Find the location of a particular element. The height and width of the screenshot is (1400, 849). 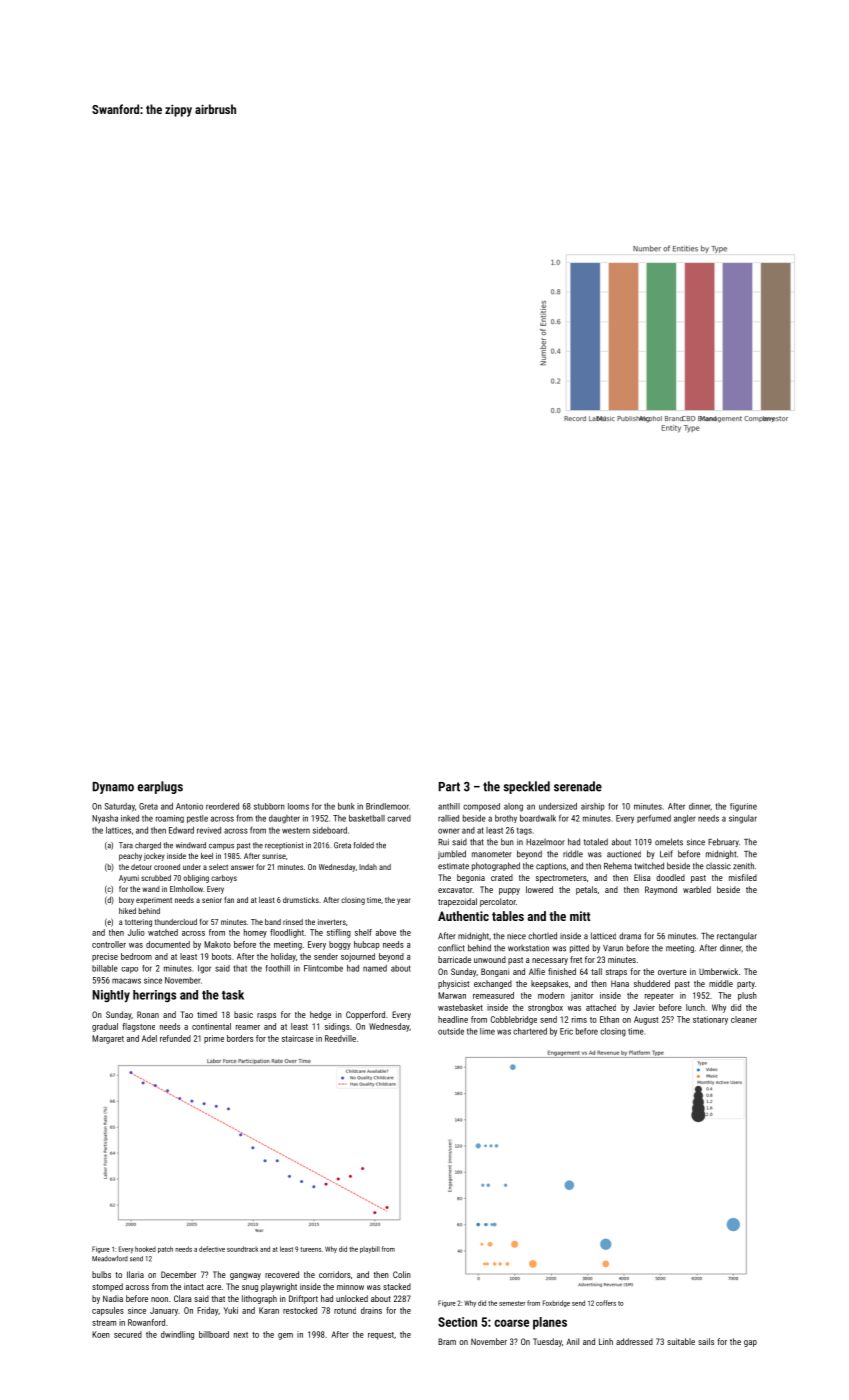

Varun is located at coordinates (613, 948).
